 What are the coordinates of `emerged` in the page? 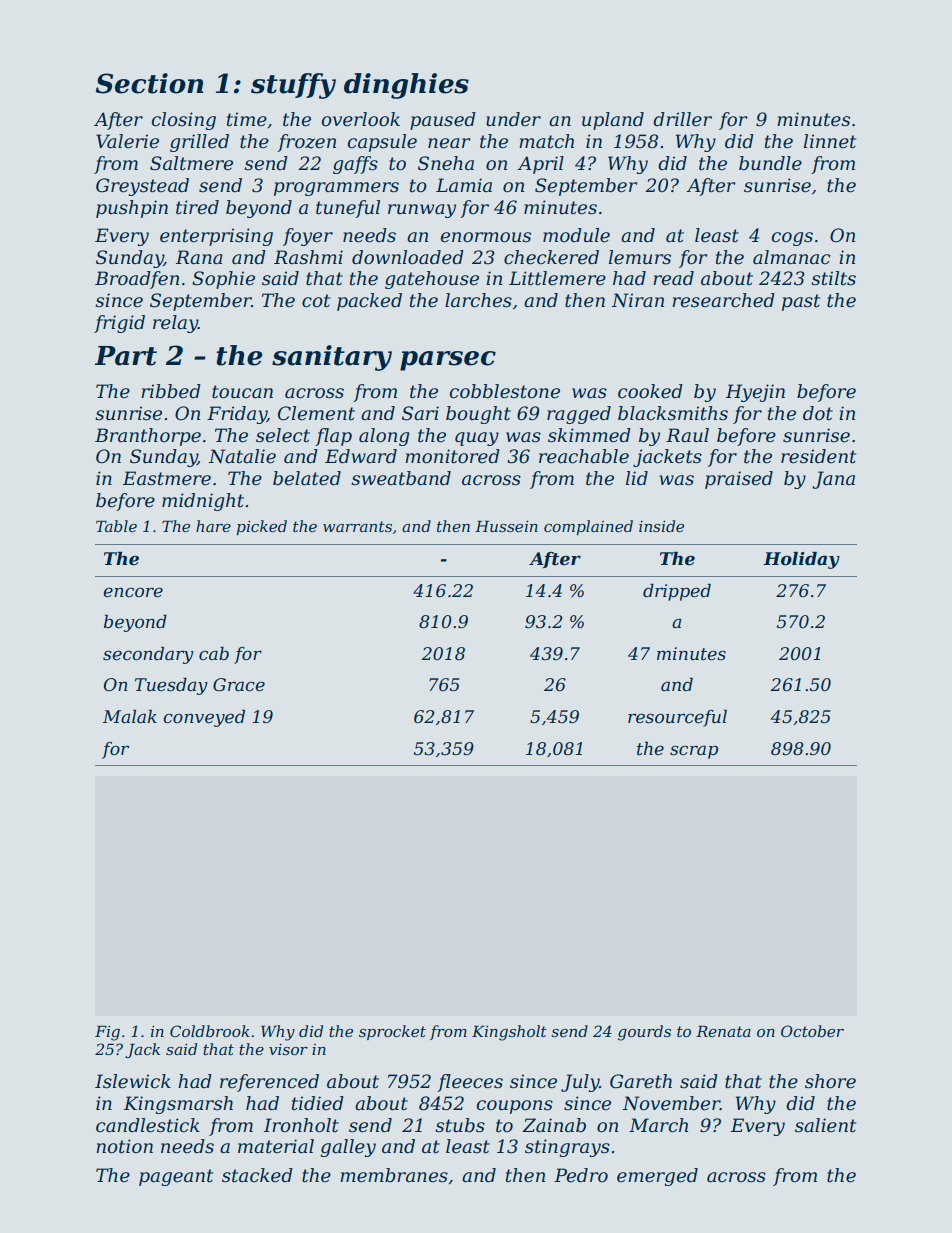 It's located at (657, 1177).
